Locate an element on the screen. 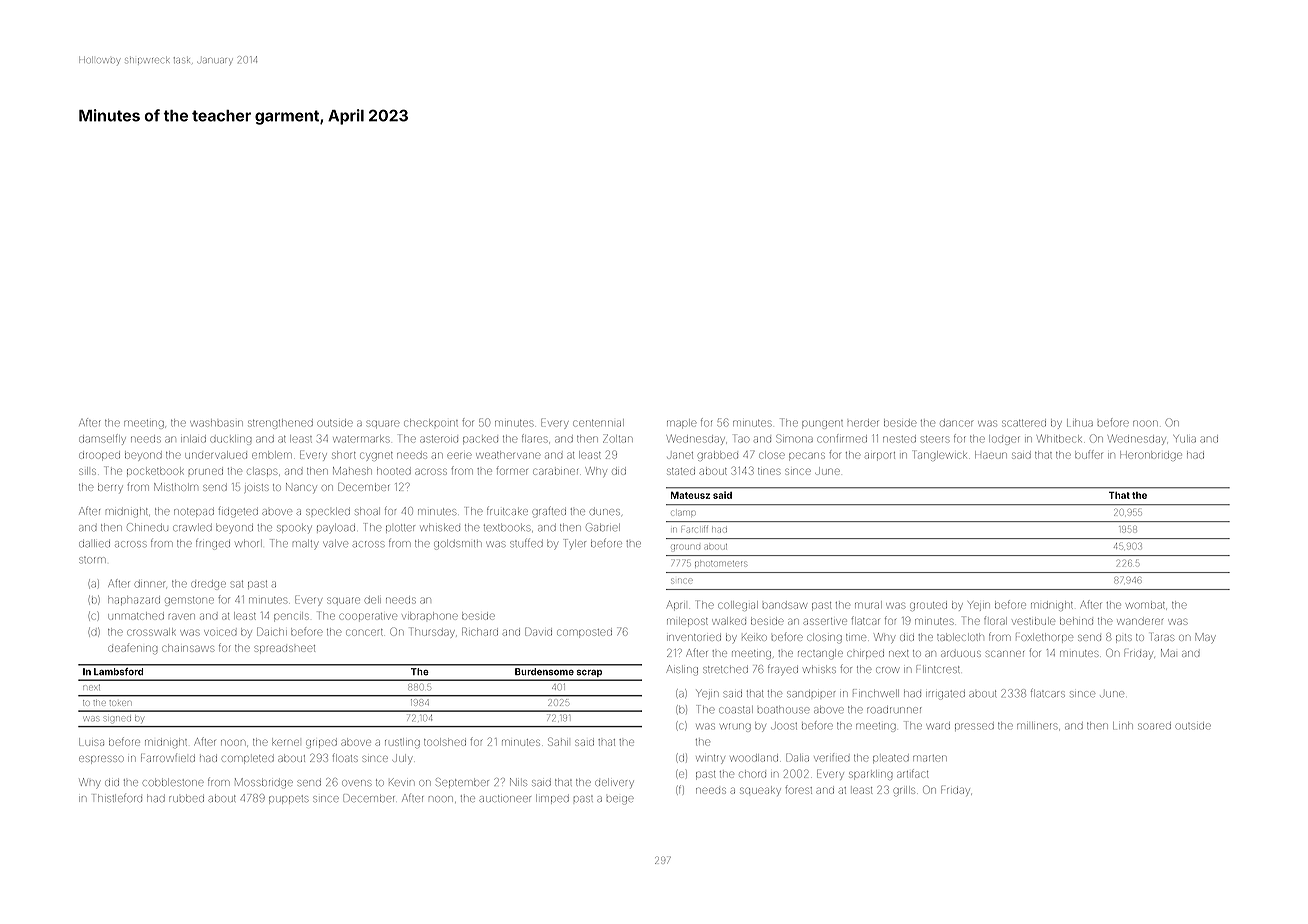 This screenshot has width=1308, height=924. Thistleford is located at coordinates (117, 798).
